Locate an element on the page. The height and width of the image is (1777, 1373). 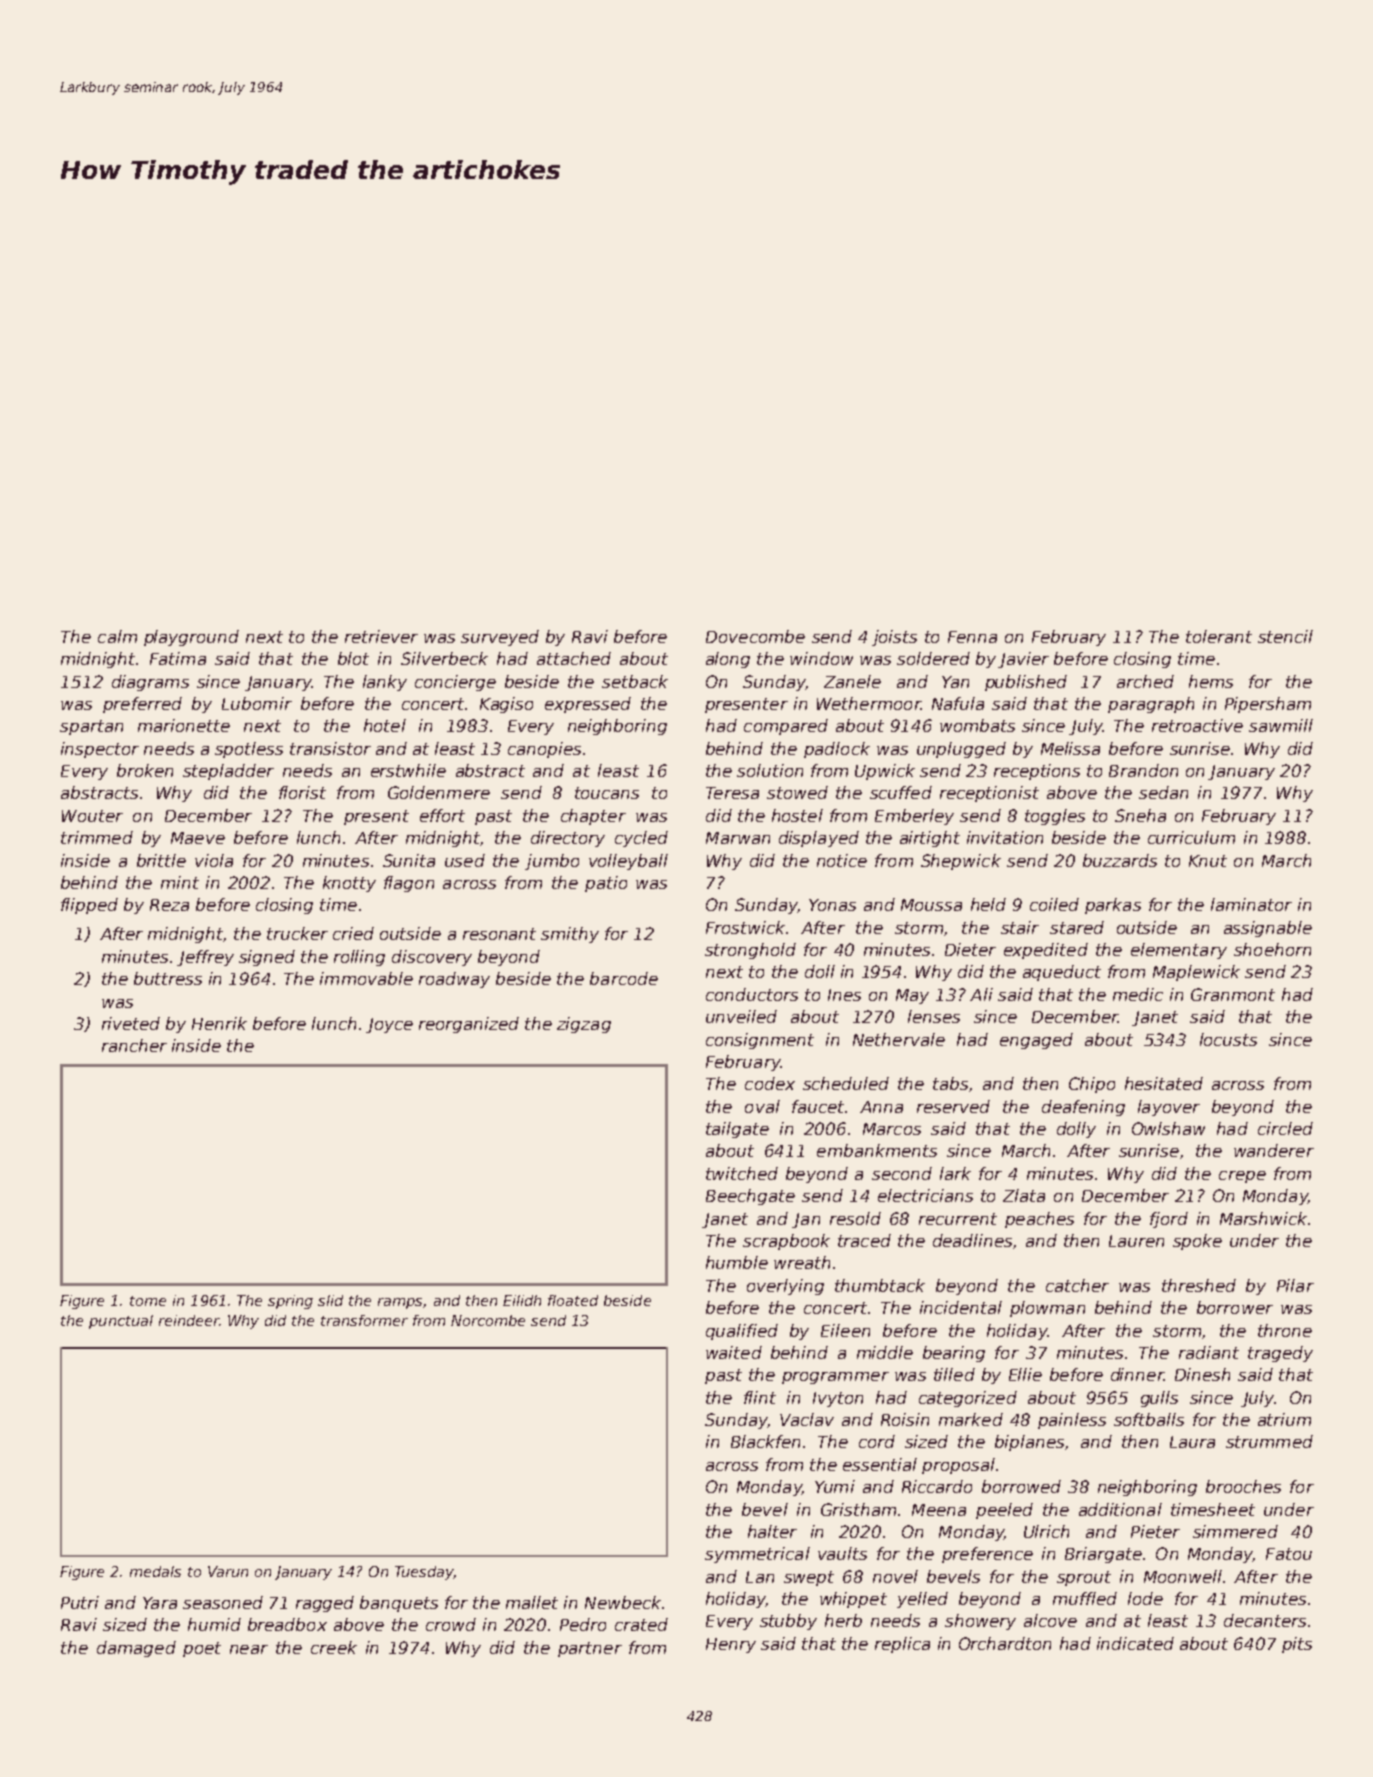
reindeer is located at coordinates (189, 1320).
